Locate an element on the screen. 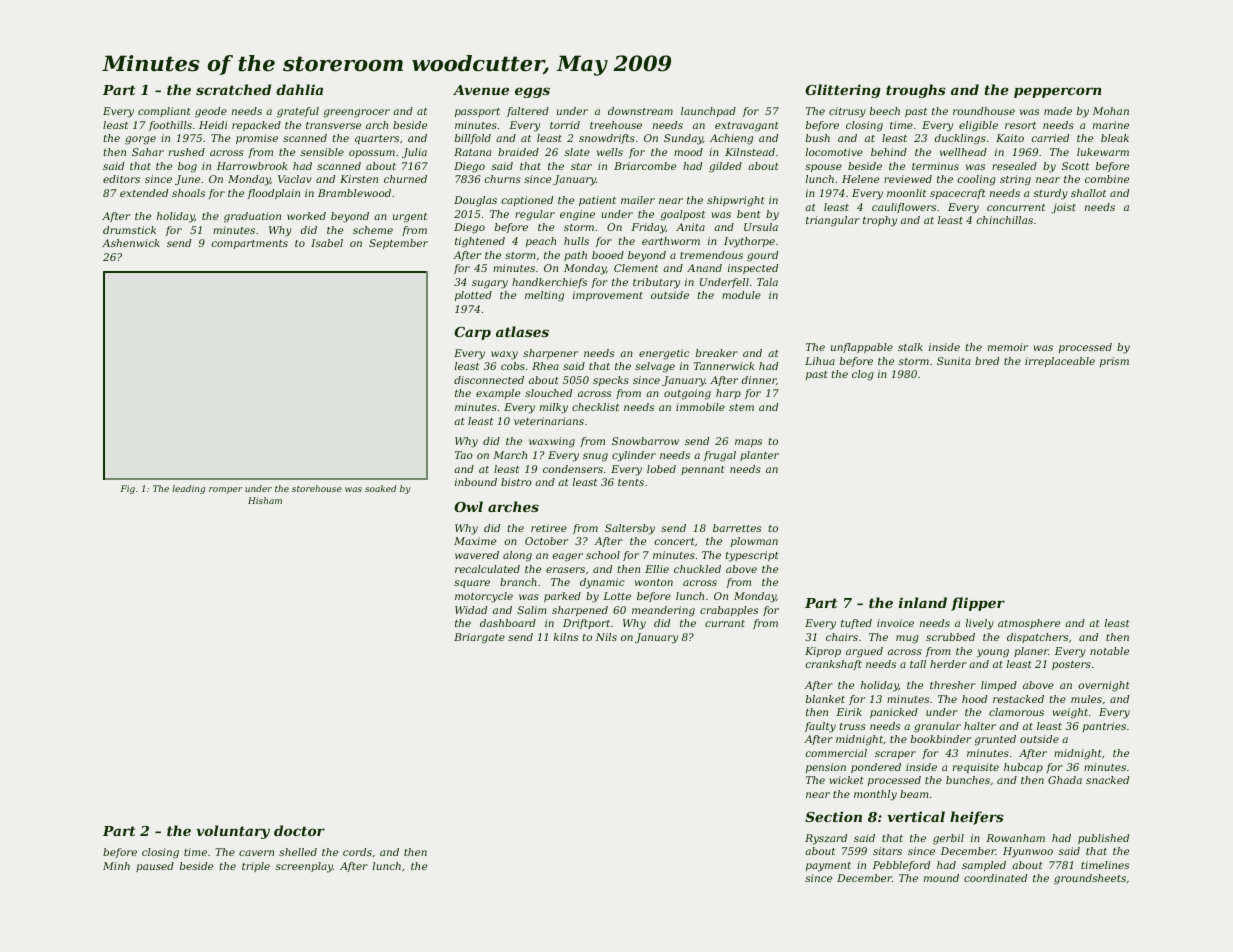  troughs is located at coordinates (916, 91).
